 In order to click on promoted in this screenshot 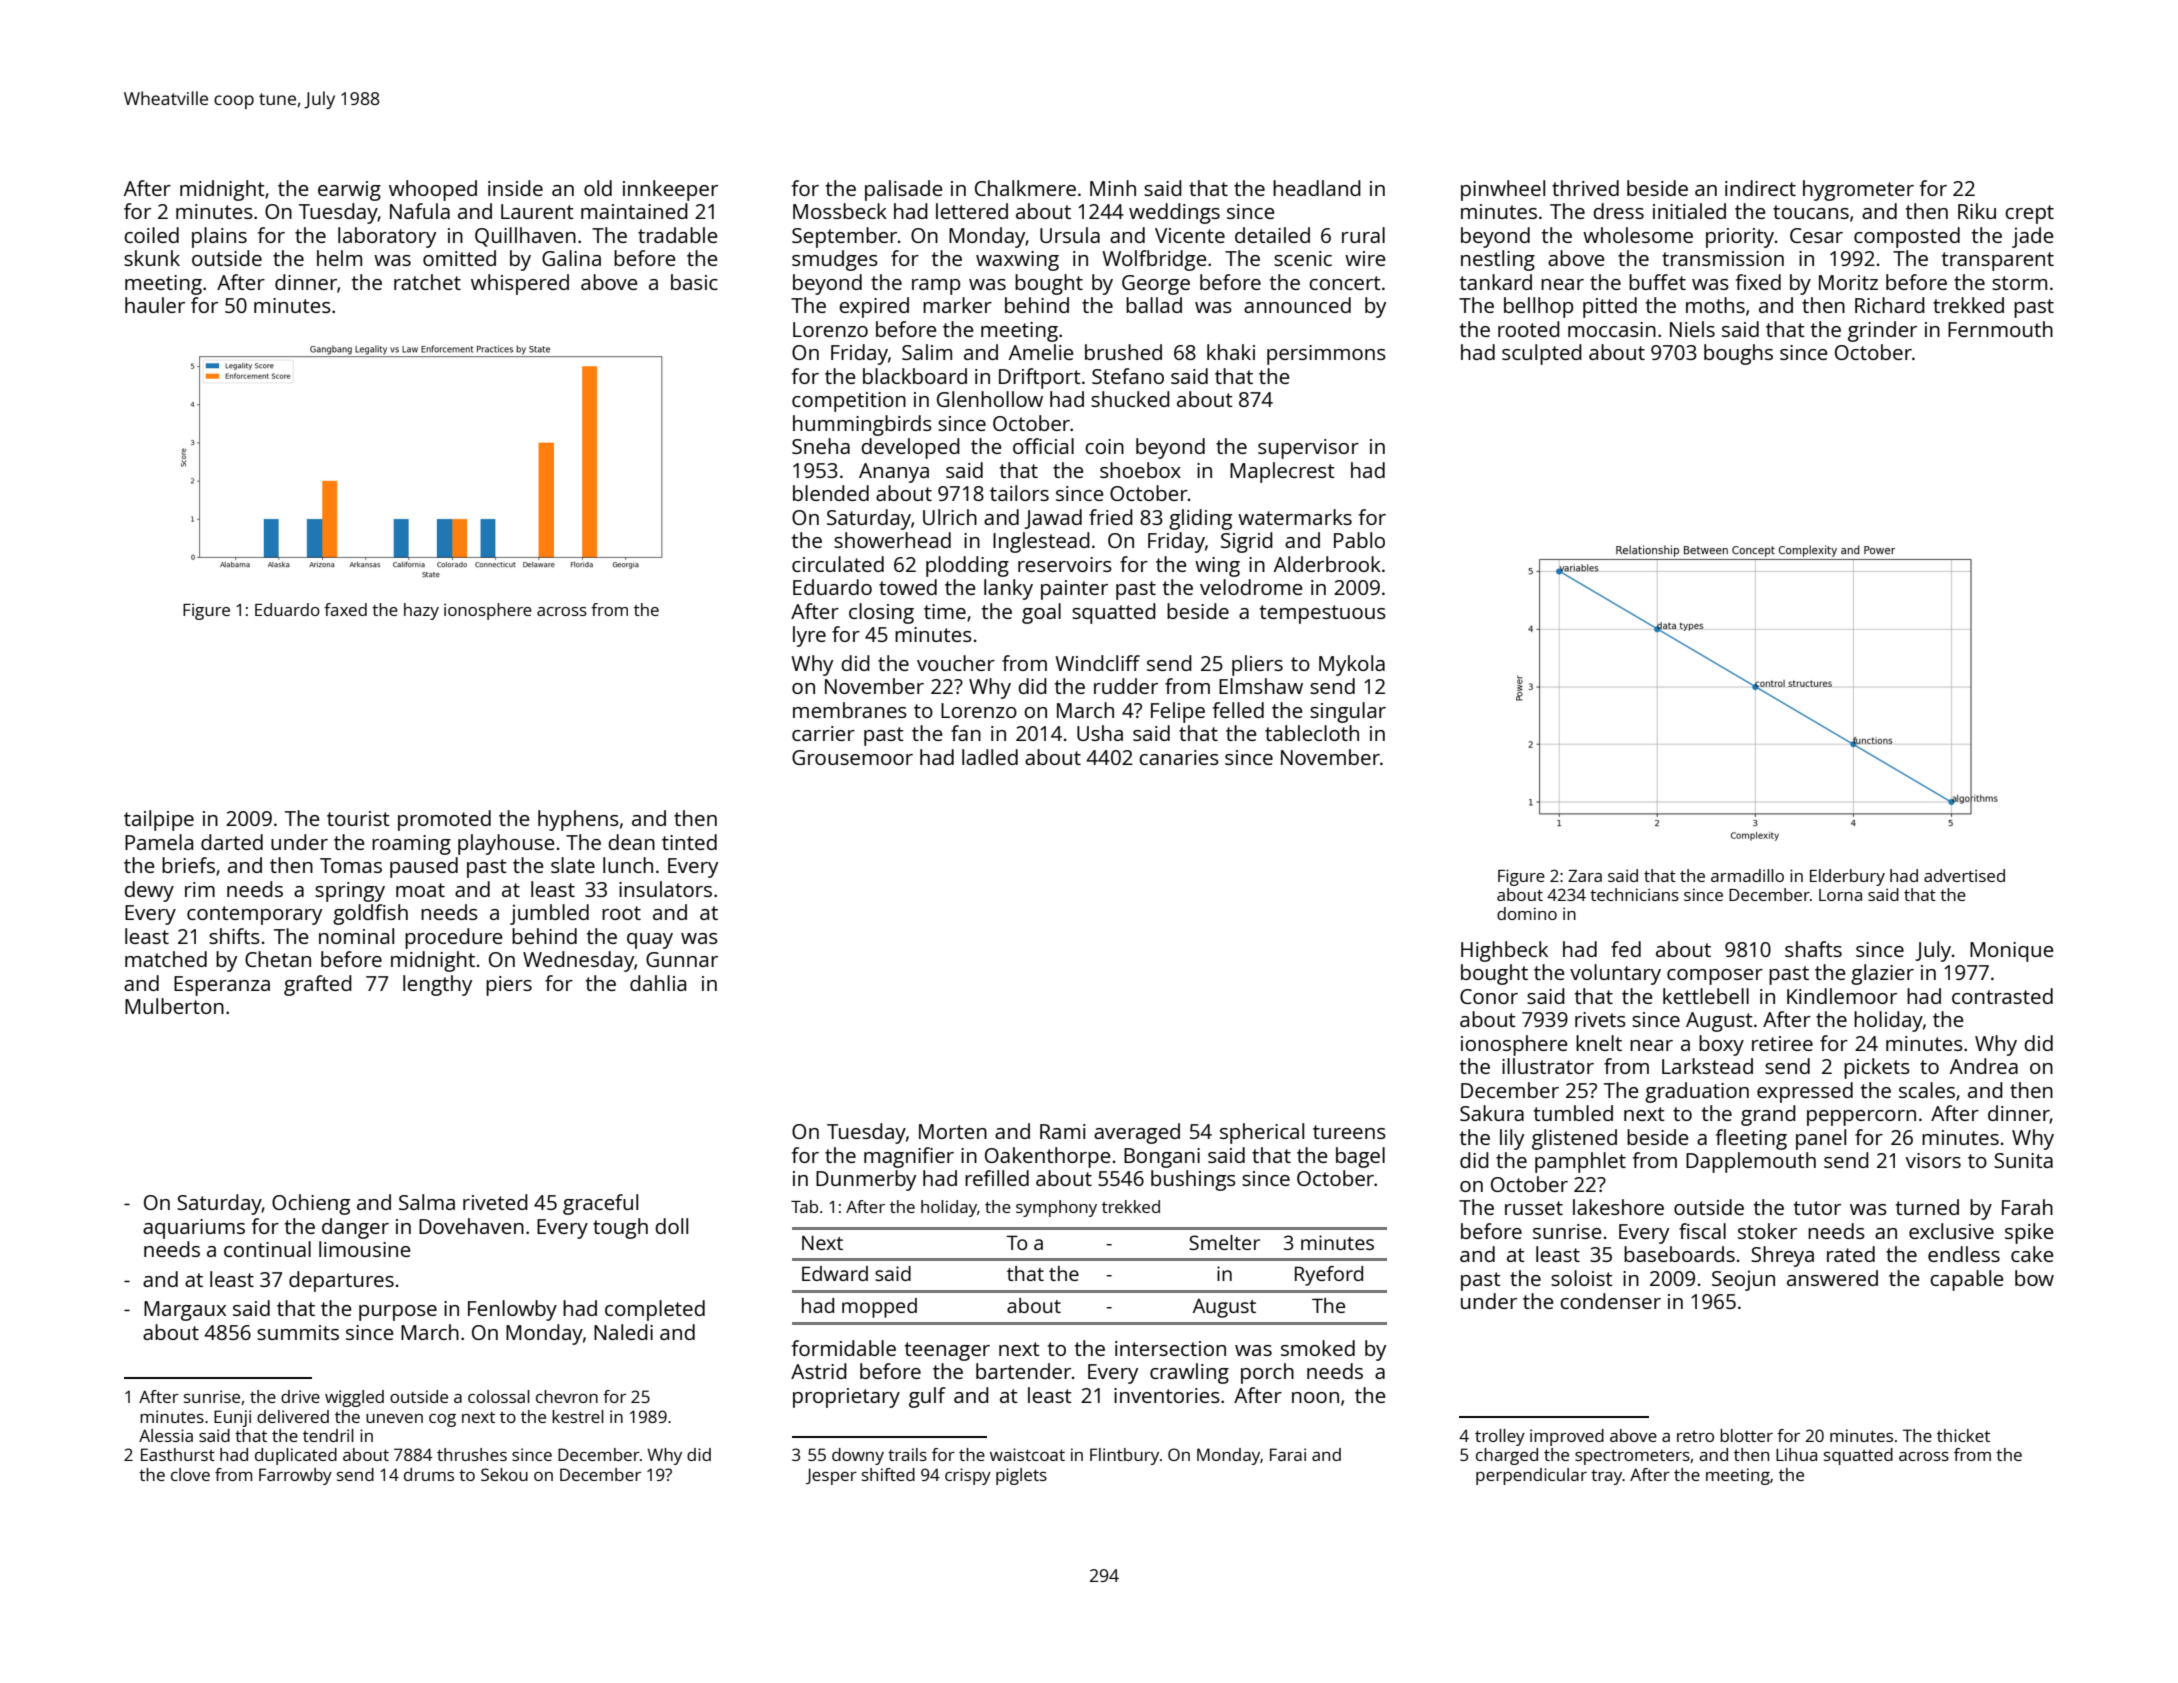, I will do `click(444, 820)`.
